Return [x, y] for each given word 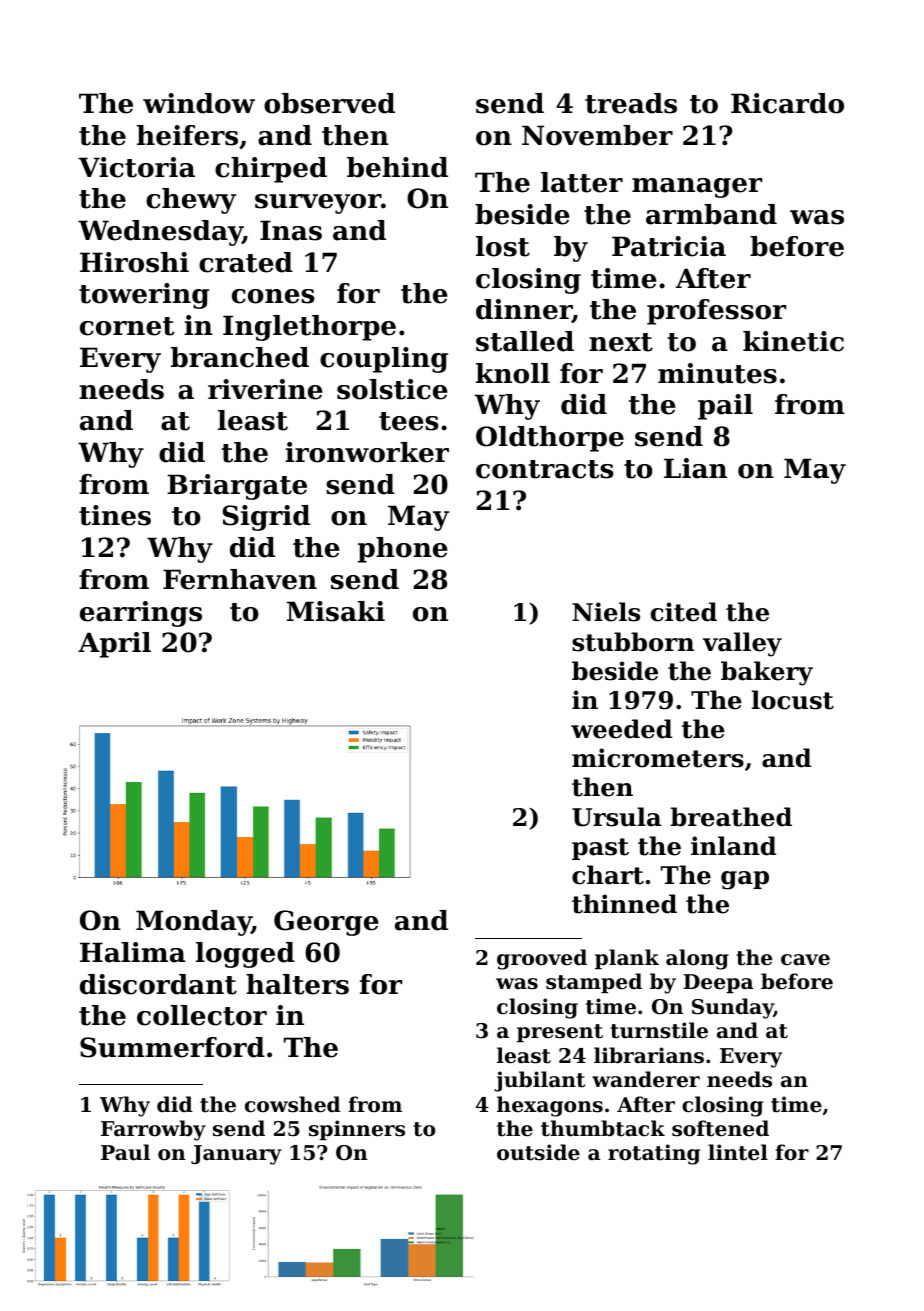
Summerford [172, 1047]
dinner [524, 310]
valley [742, 644]
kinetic [793, 341]
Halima [133, 952]
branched [240, 357]
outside [538, 1152]
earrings [141, 614]
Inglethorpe [309, 328]
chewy [191, 201]
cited [684, 612]
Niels [606, 612]
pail [725, 407]
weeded [621, 729]
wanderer [646, 1079]
